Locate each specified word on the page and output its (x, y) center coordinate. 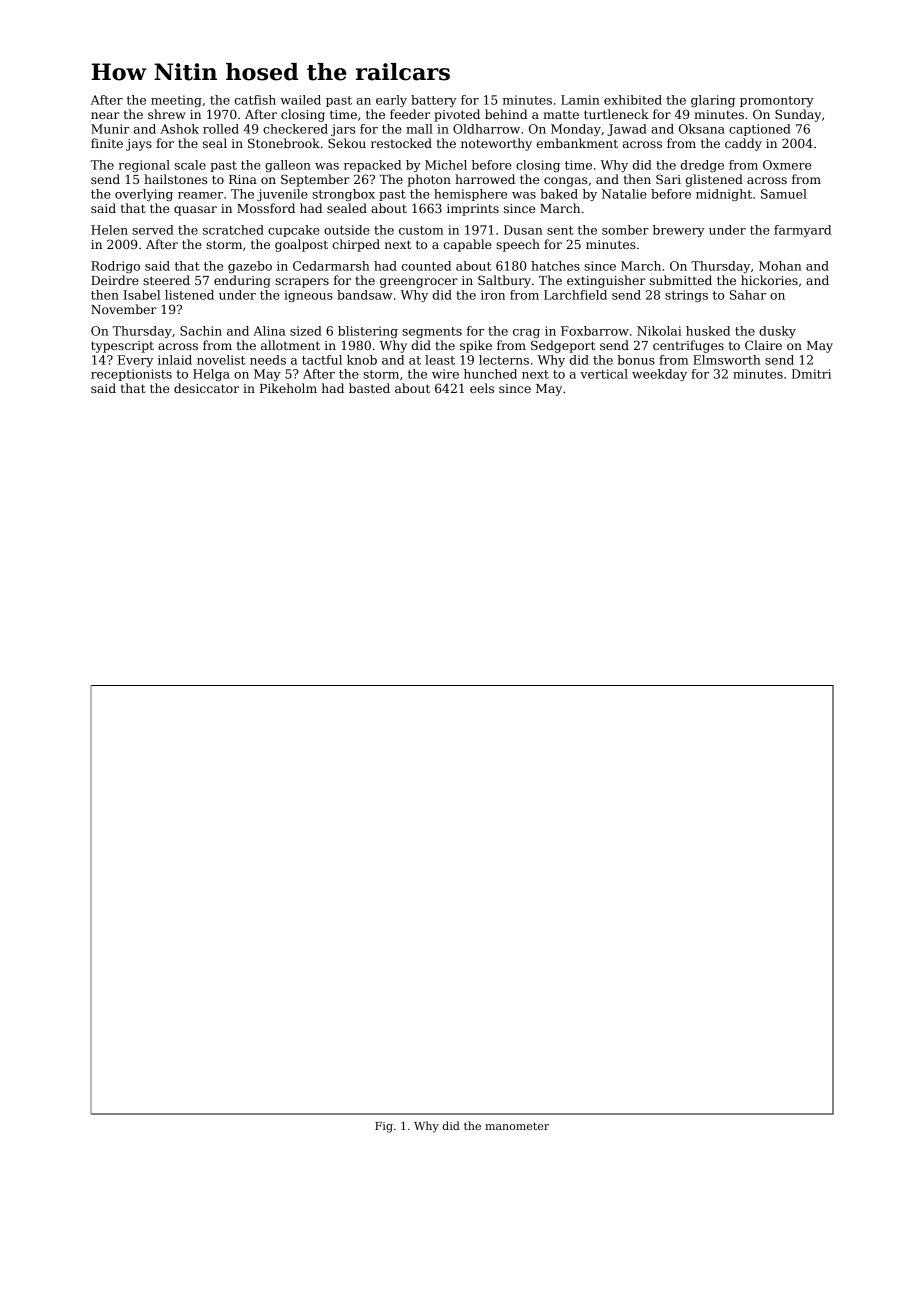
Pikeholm (288, 388)
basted (369, 388)
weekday (659, 375)
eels (482, 388)
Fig (384, 1127)
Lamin (580, 100)
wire (445, 374)
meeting (176, 101)
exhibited (633, 100)
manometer (517, 1126)
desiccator (206, 388)
